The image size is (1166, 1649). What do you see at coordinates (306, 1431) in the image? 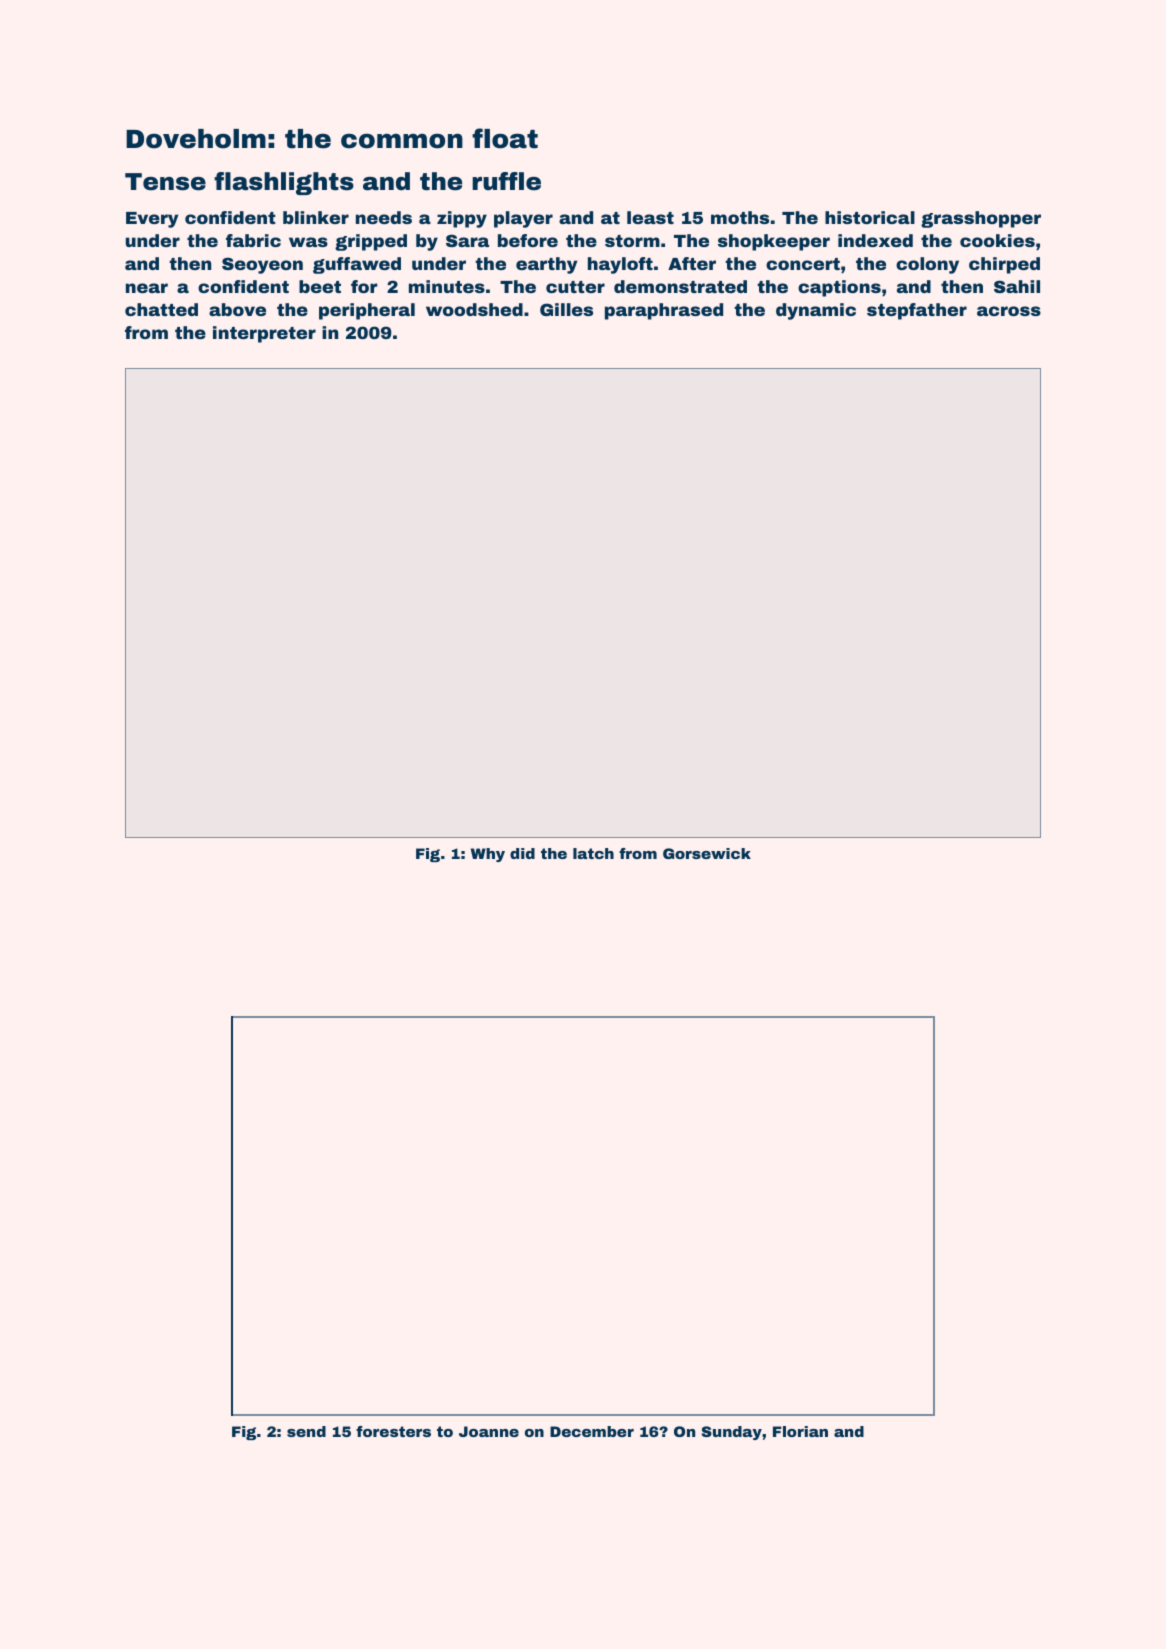
I see `send` at bounding box center [306, 1431].
